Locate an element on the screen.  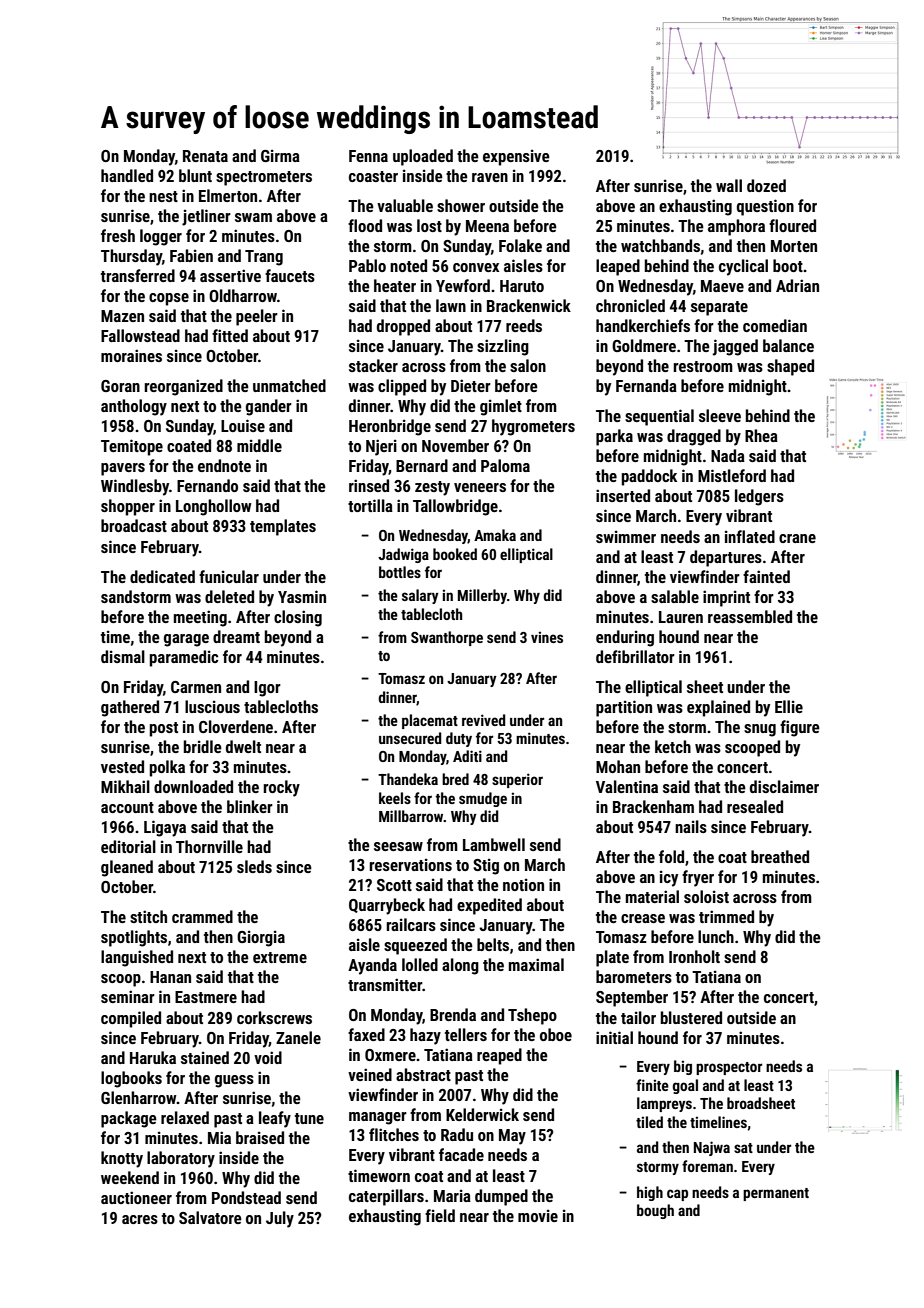
explained is located at coordinates (718, 708).
